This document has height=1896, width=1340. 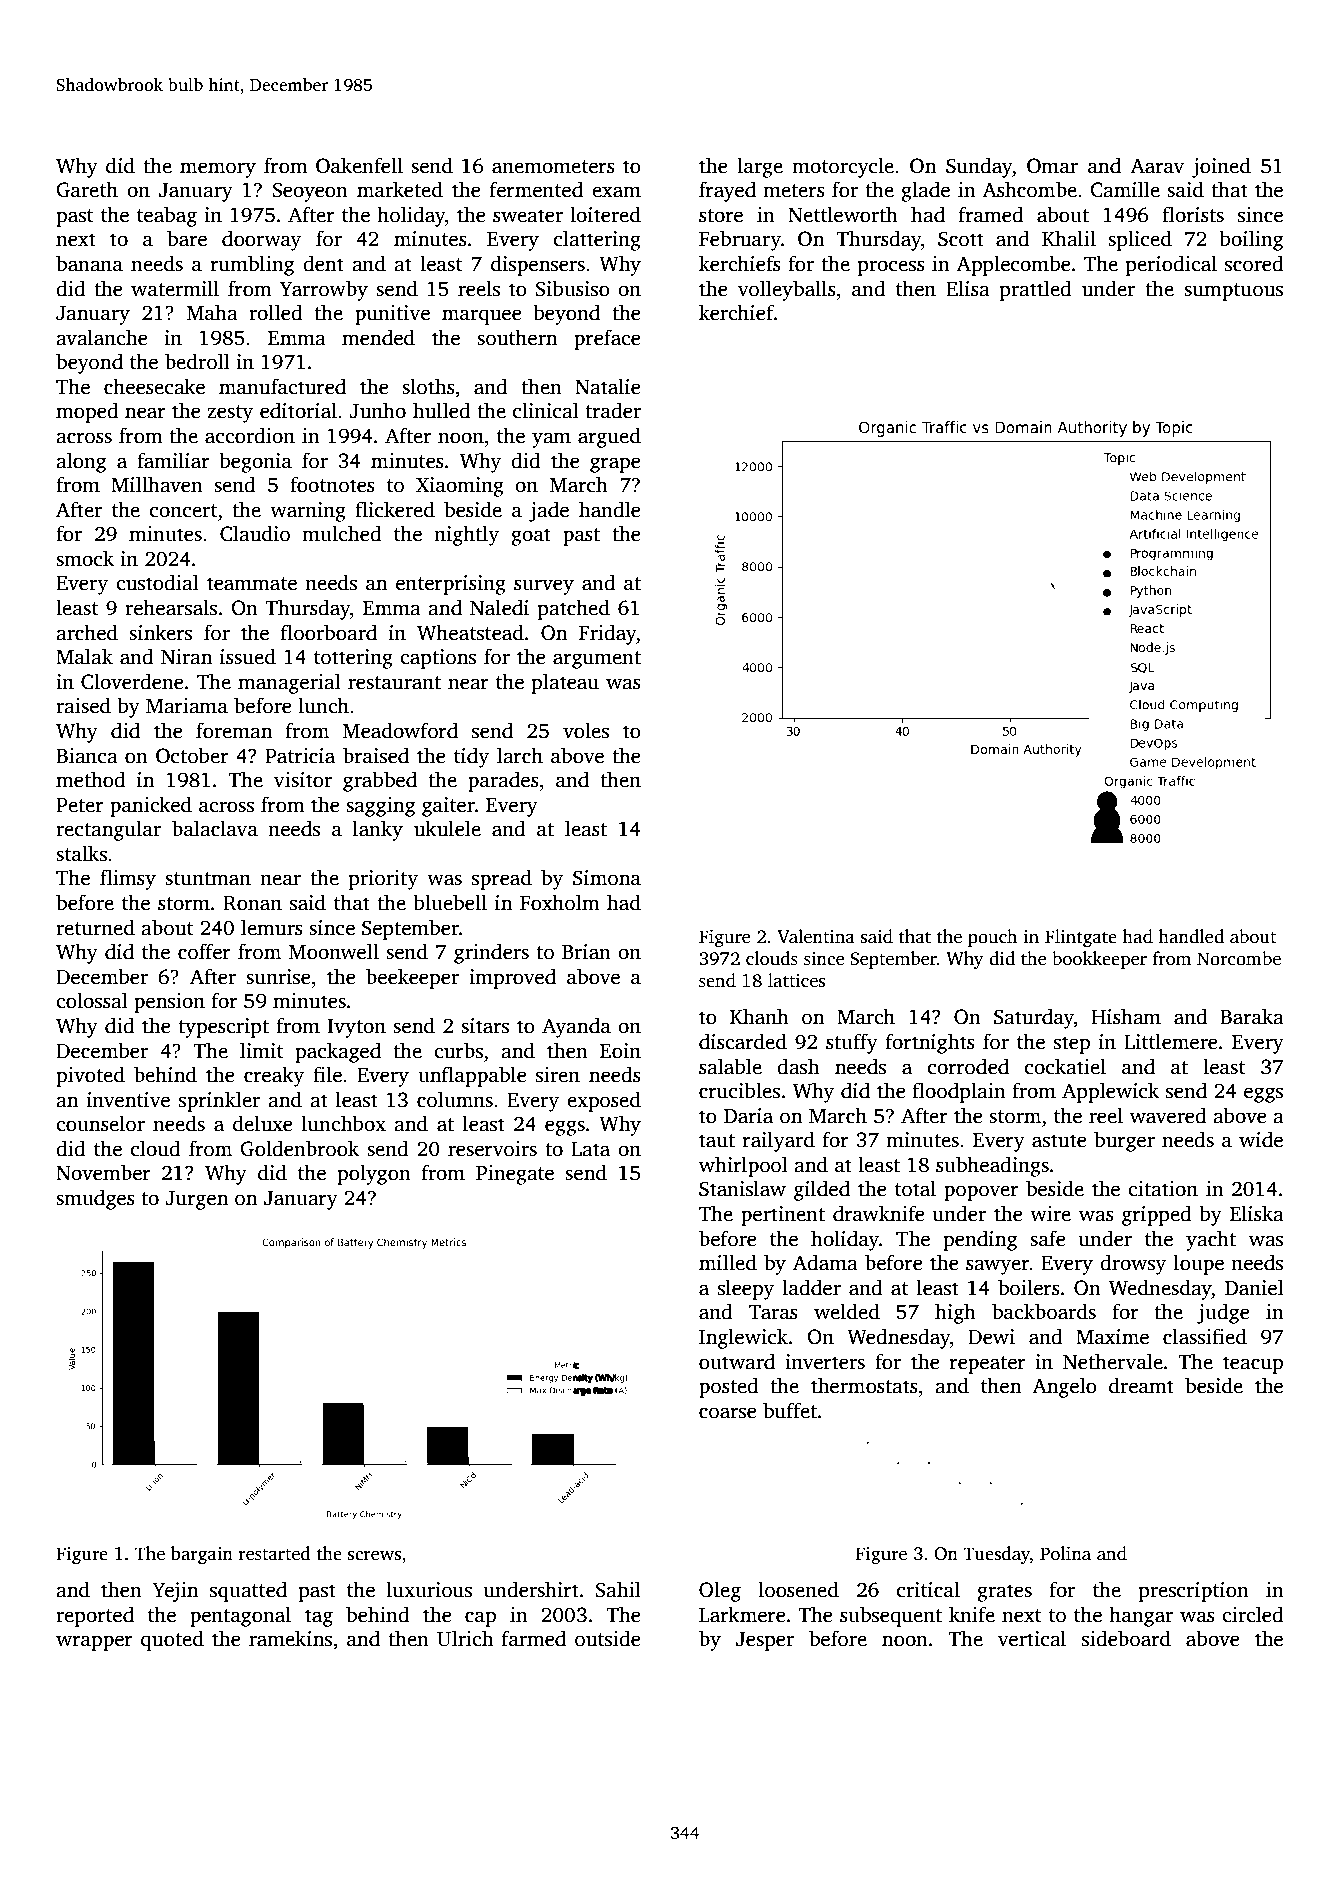 What do you see at coordinates (218, 170) in the document?
I see `memory` at bounding box center [218, 170].
